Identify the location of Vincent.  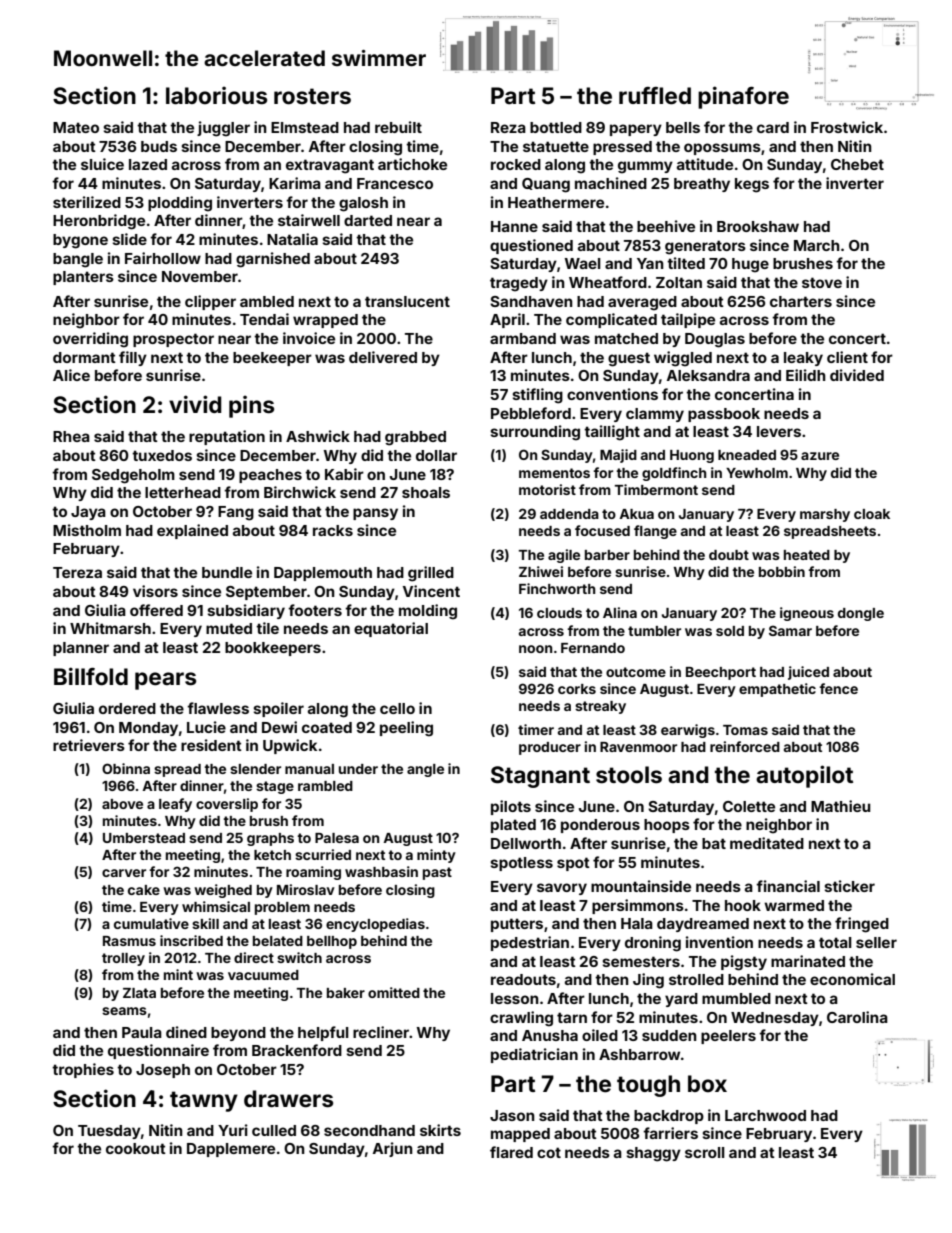
(431, 591).
